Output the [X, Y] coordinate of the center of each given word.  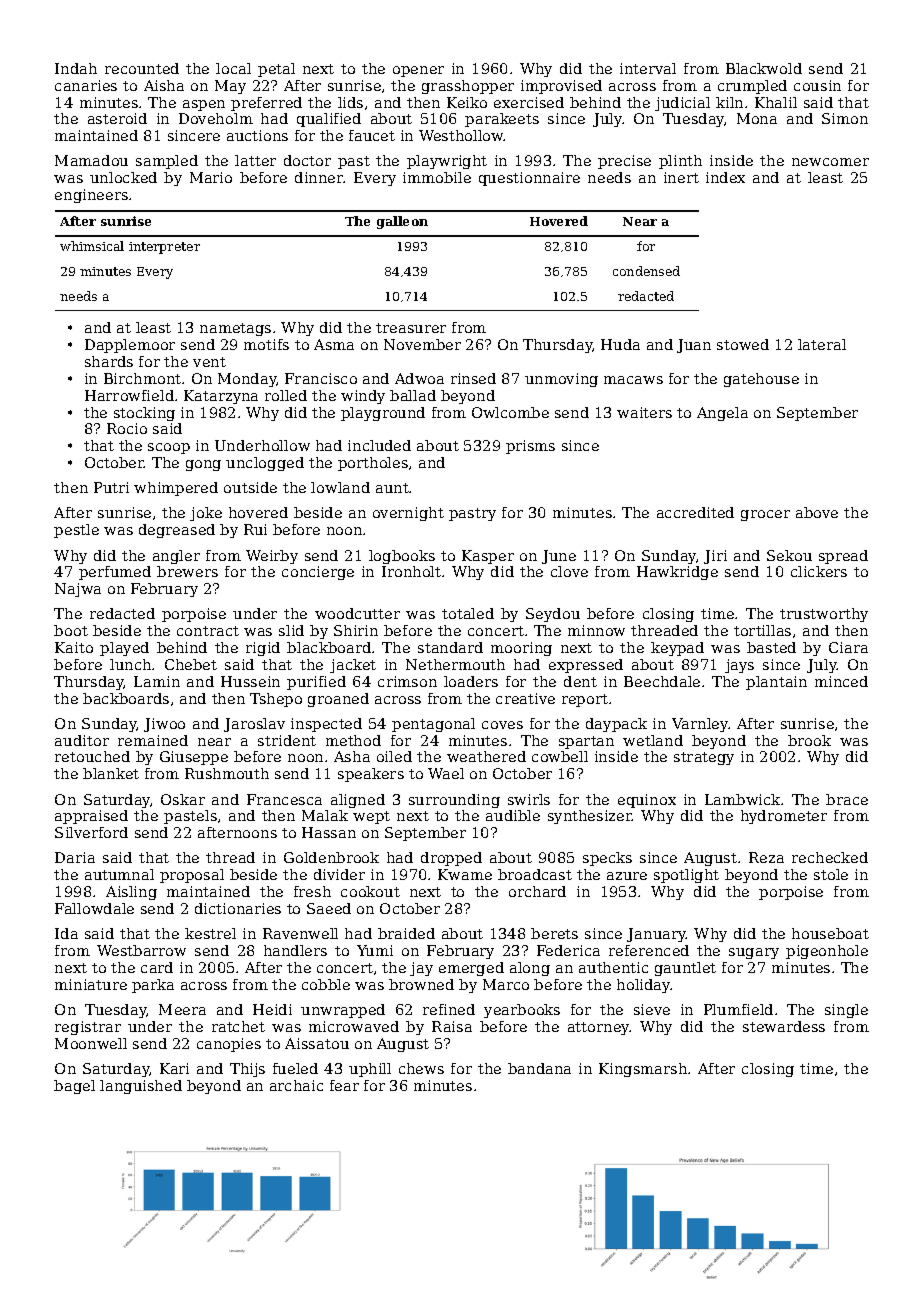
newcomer [830, 162]
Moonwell [91, 1043]
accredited [695, 512]
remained [153, 740]
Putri [111, 487]
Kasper [488, 557]
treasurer [411, 328]
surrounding [454, 801]
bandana [539, 1068]
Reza [766, 857]
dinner [319, 177]
